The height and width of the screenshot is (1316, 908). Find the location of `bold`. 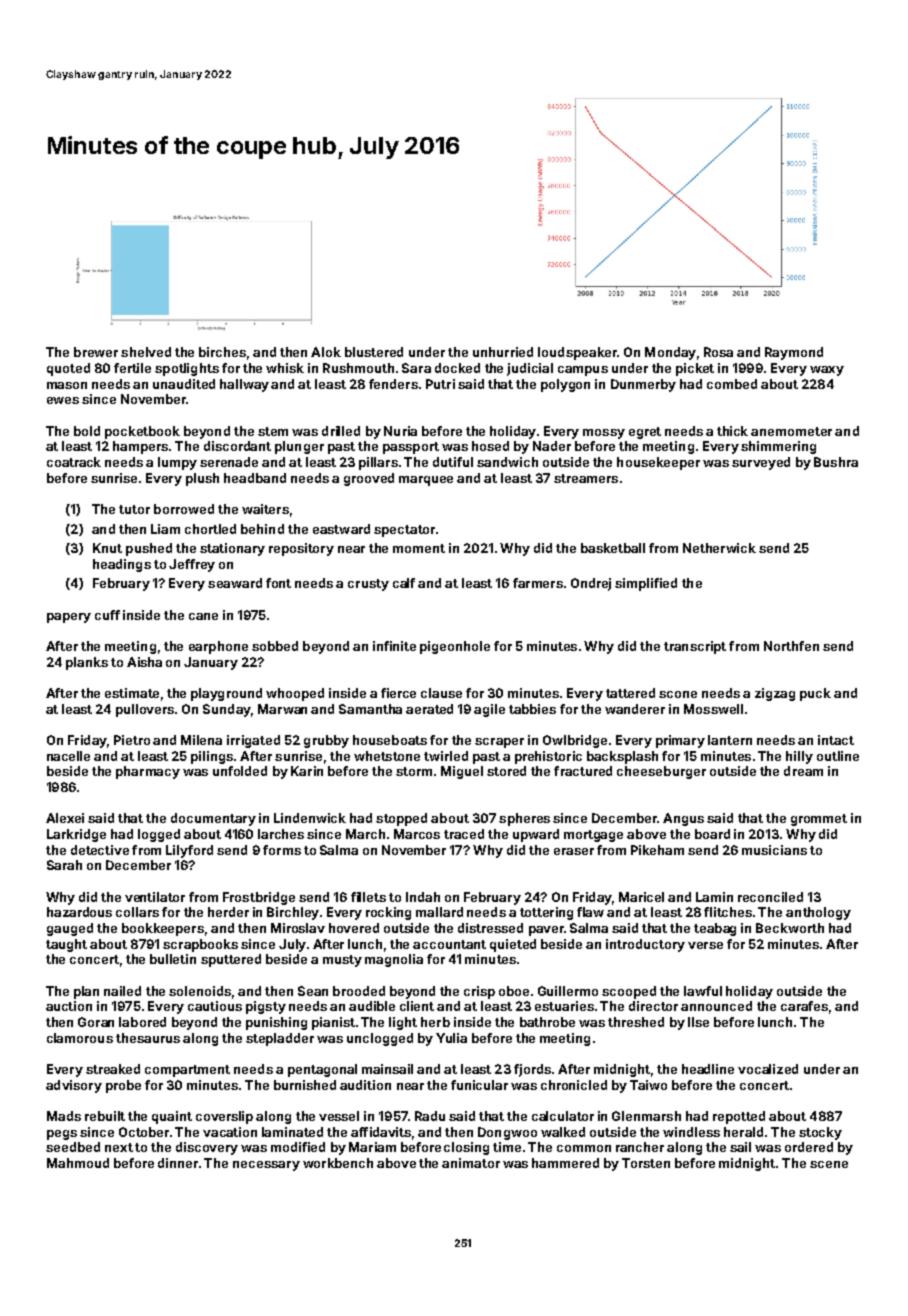

bold is located at coordinates (87, 431).
